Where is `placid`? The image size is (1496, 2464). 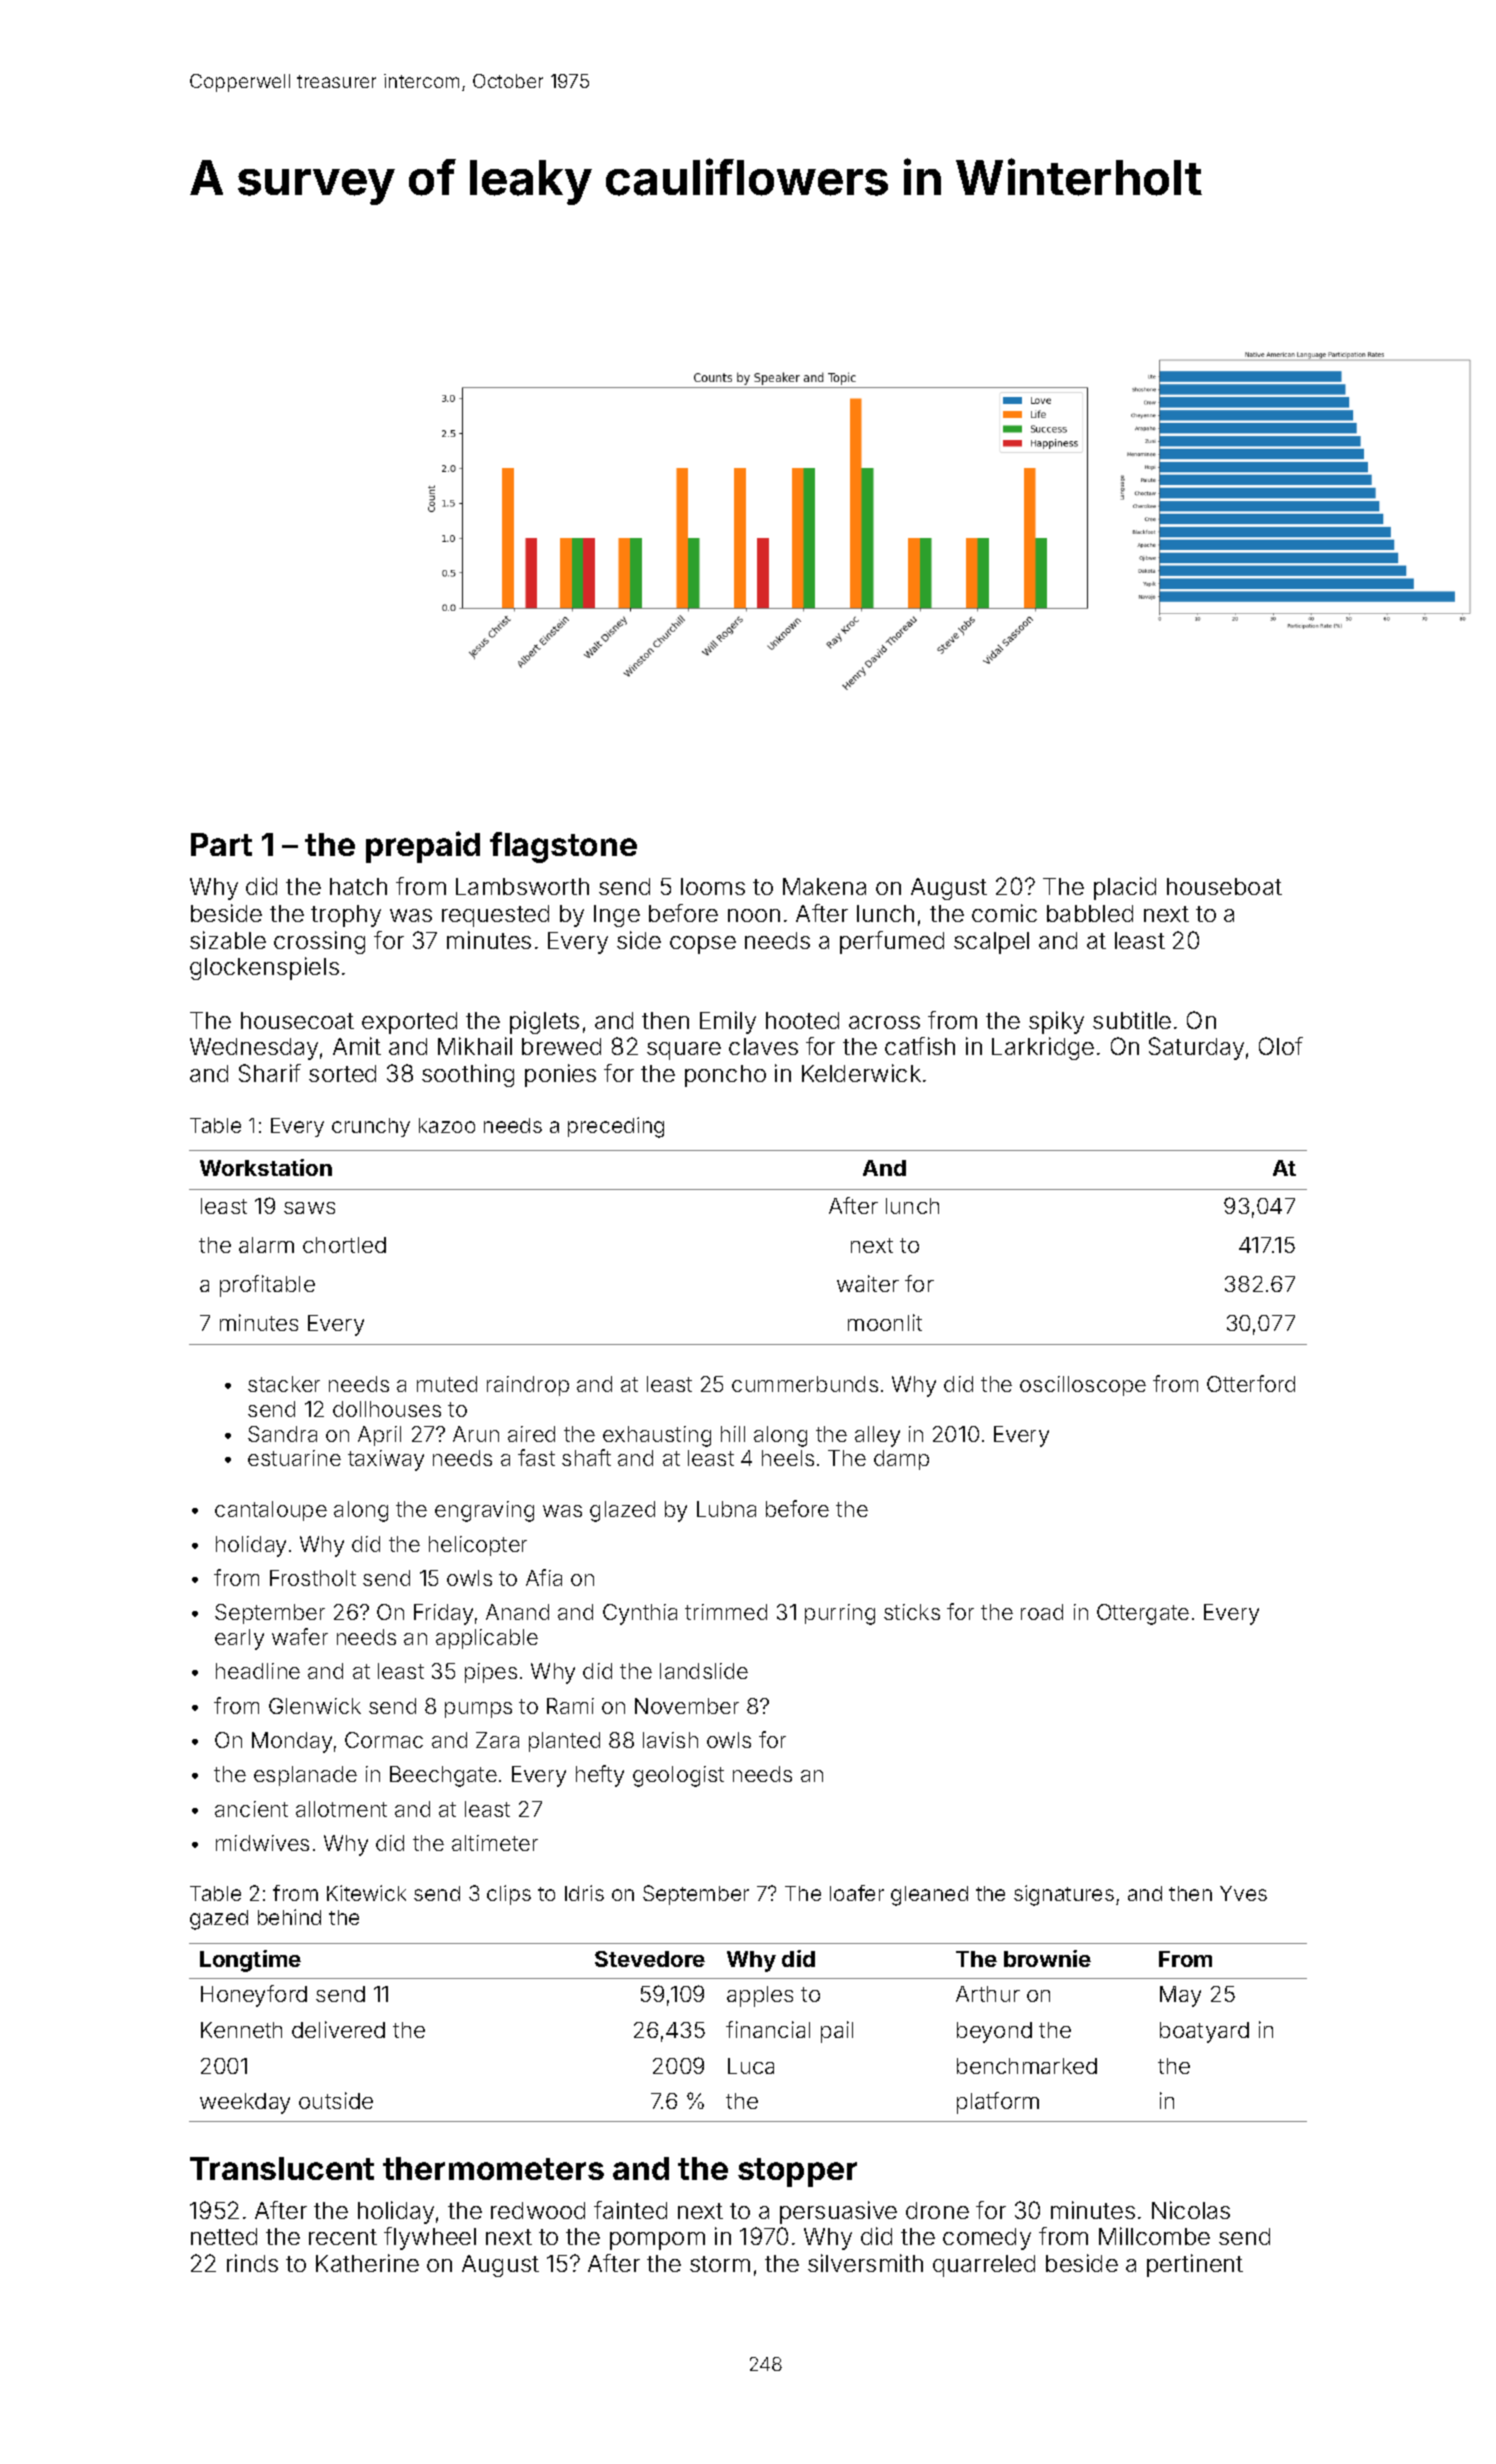 placid is located at coordinates (1125, 888).
